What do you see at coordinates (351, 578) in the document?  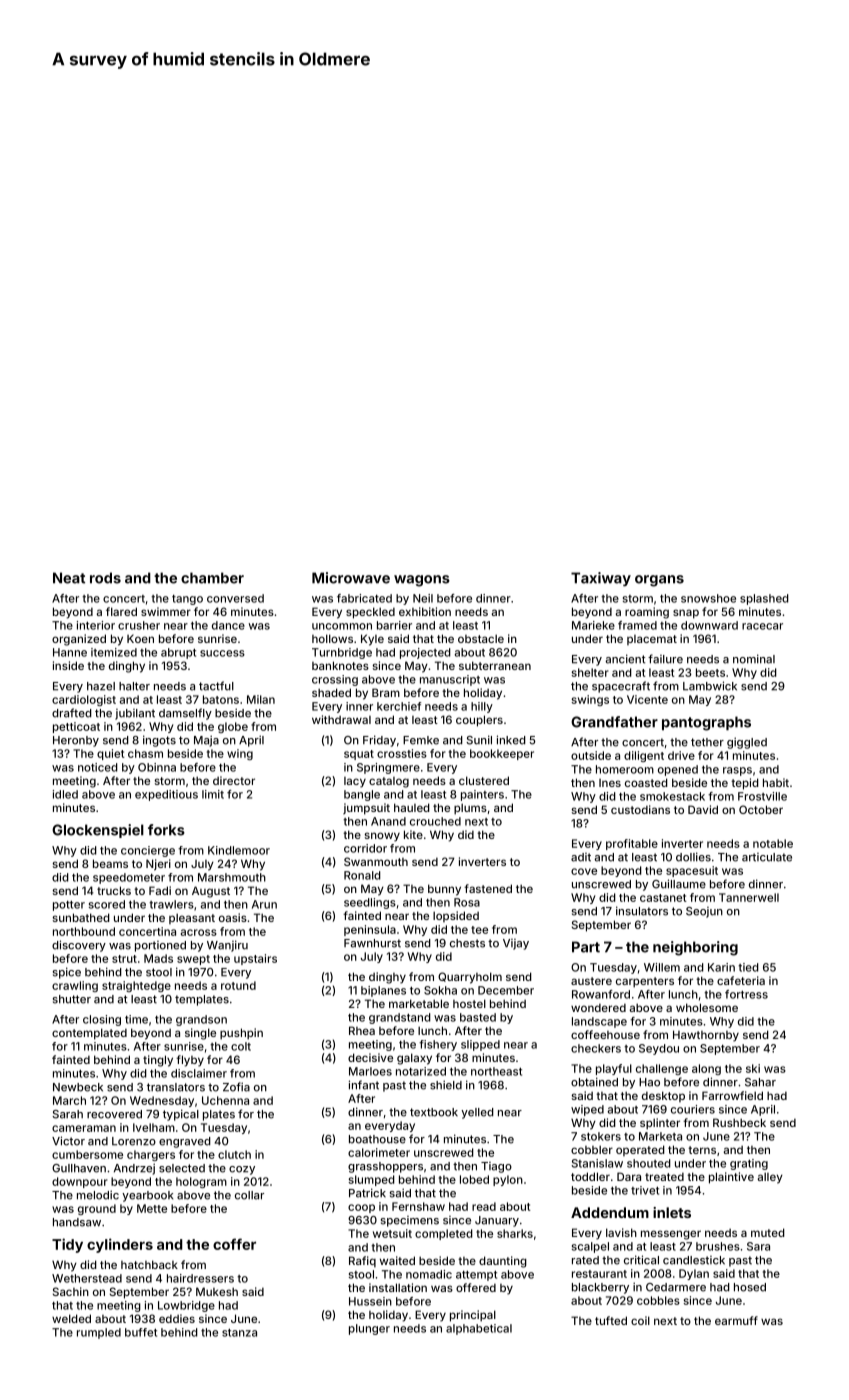 I see `Microwave` at bounding box center [351, 578].
